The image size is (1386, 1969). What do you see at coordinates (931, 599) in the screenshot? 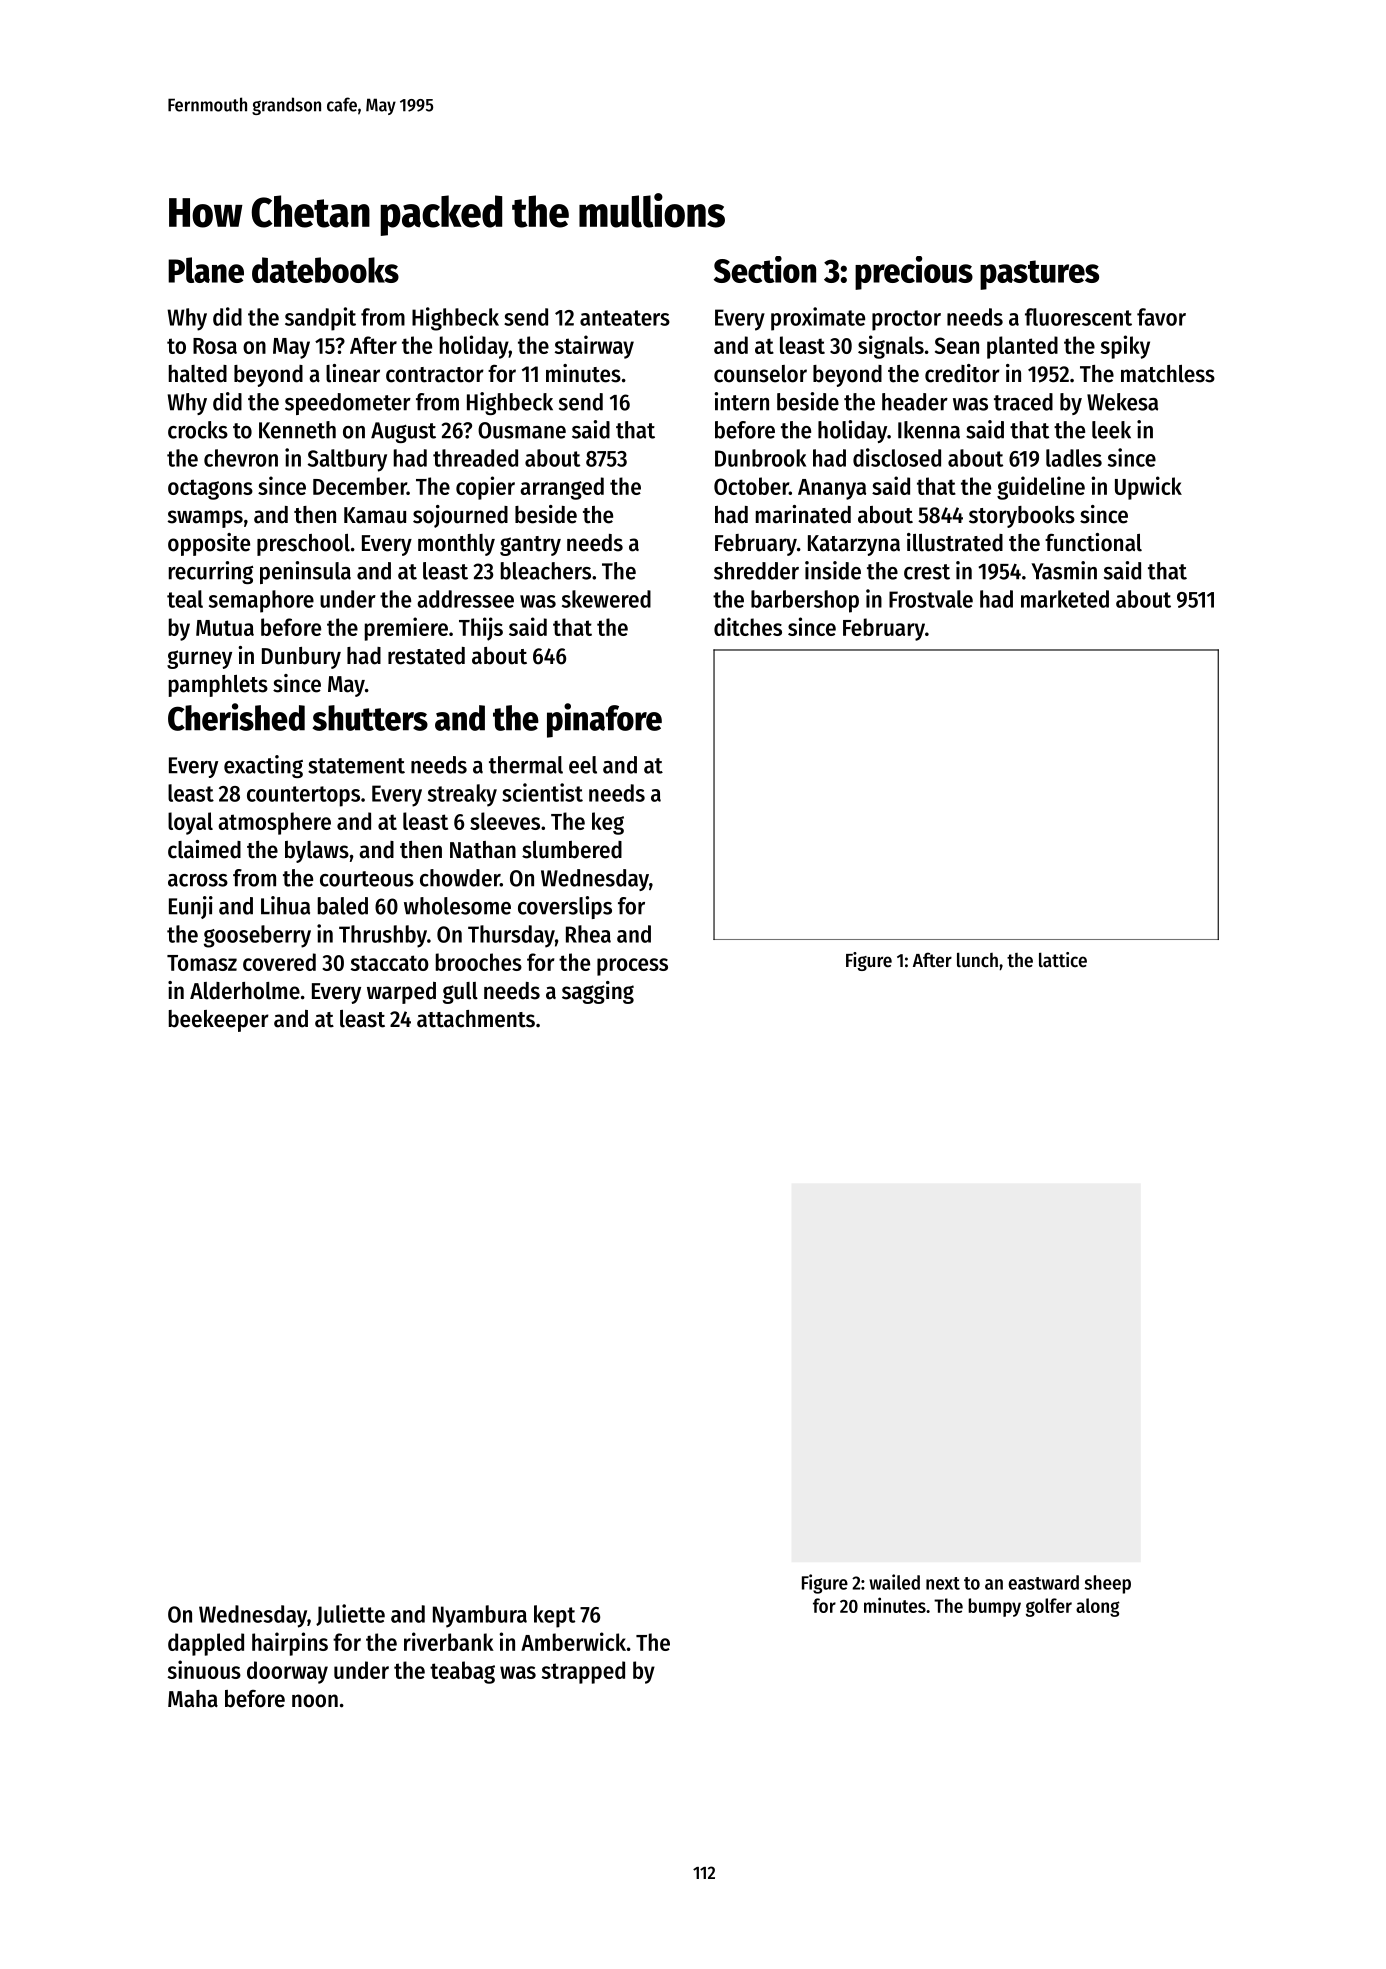
I see `Frostvale` at bounding box center [931, 599].
